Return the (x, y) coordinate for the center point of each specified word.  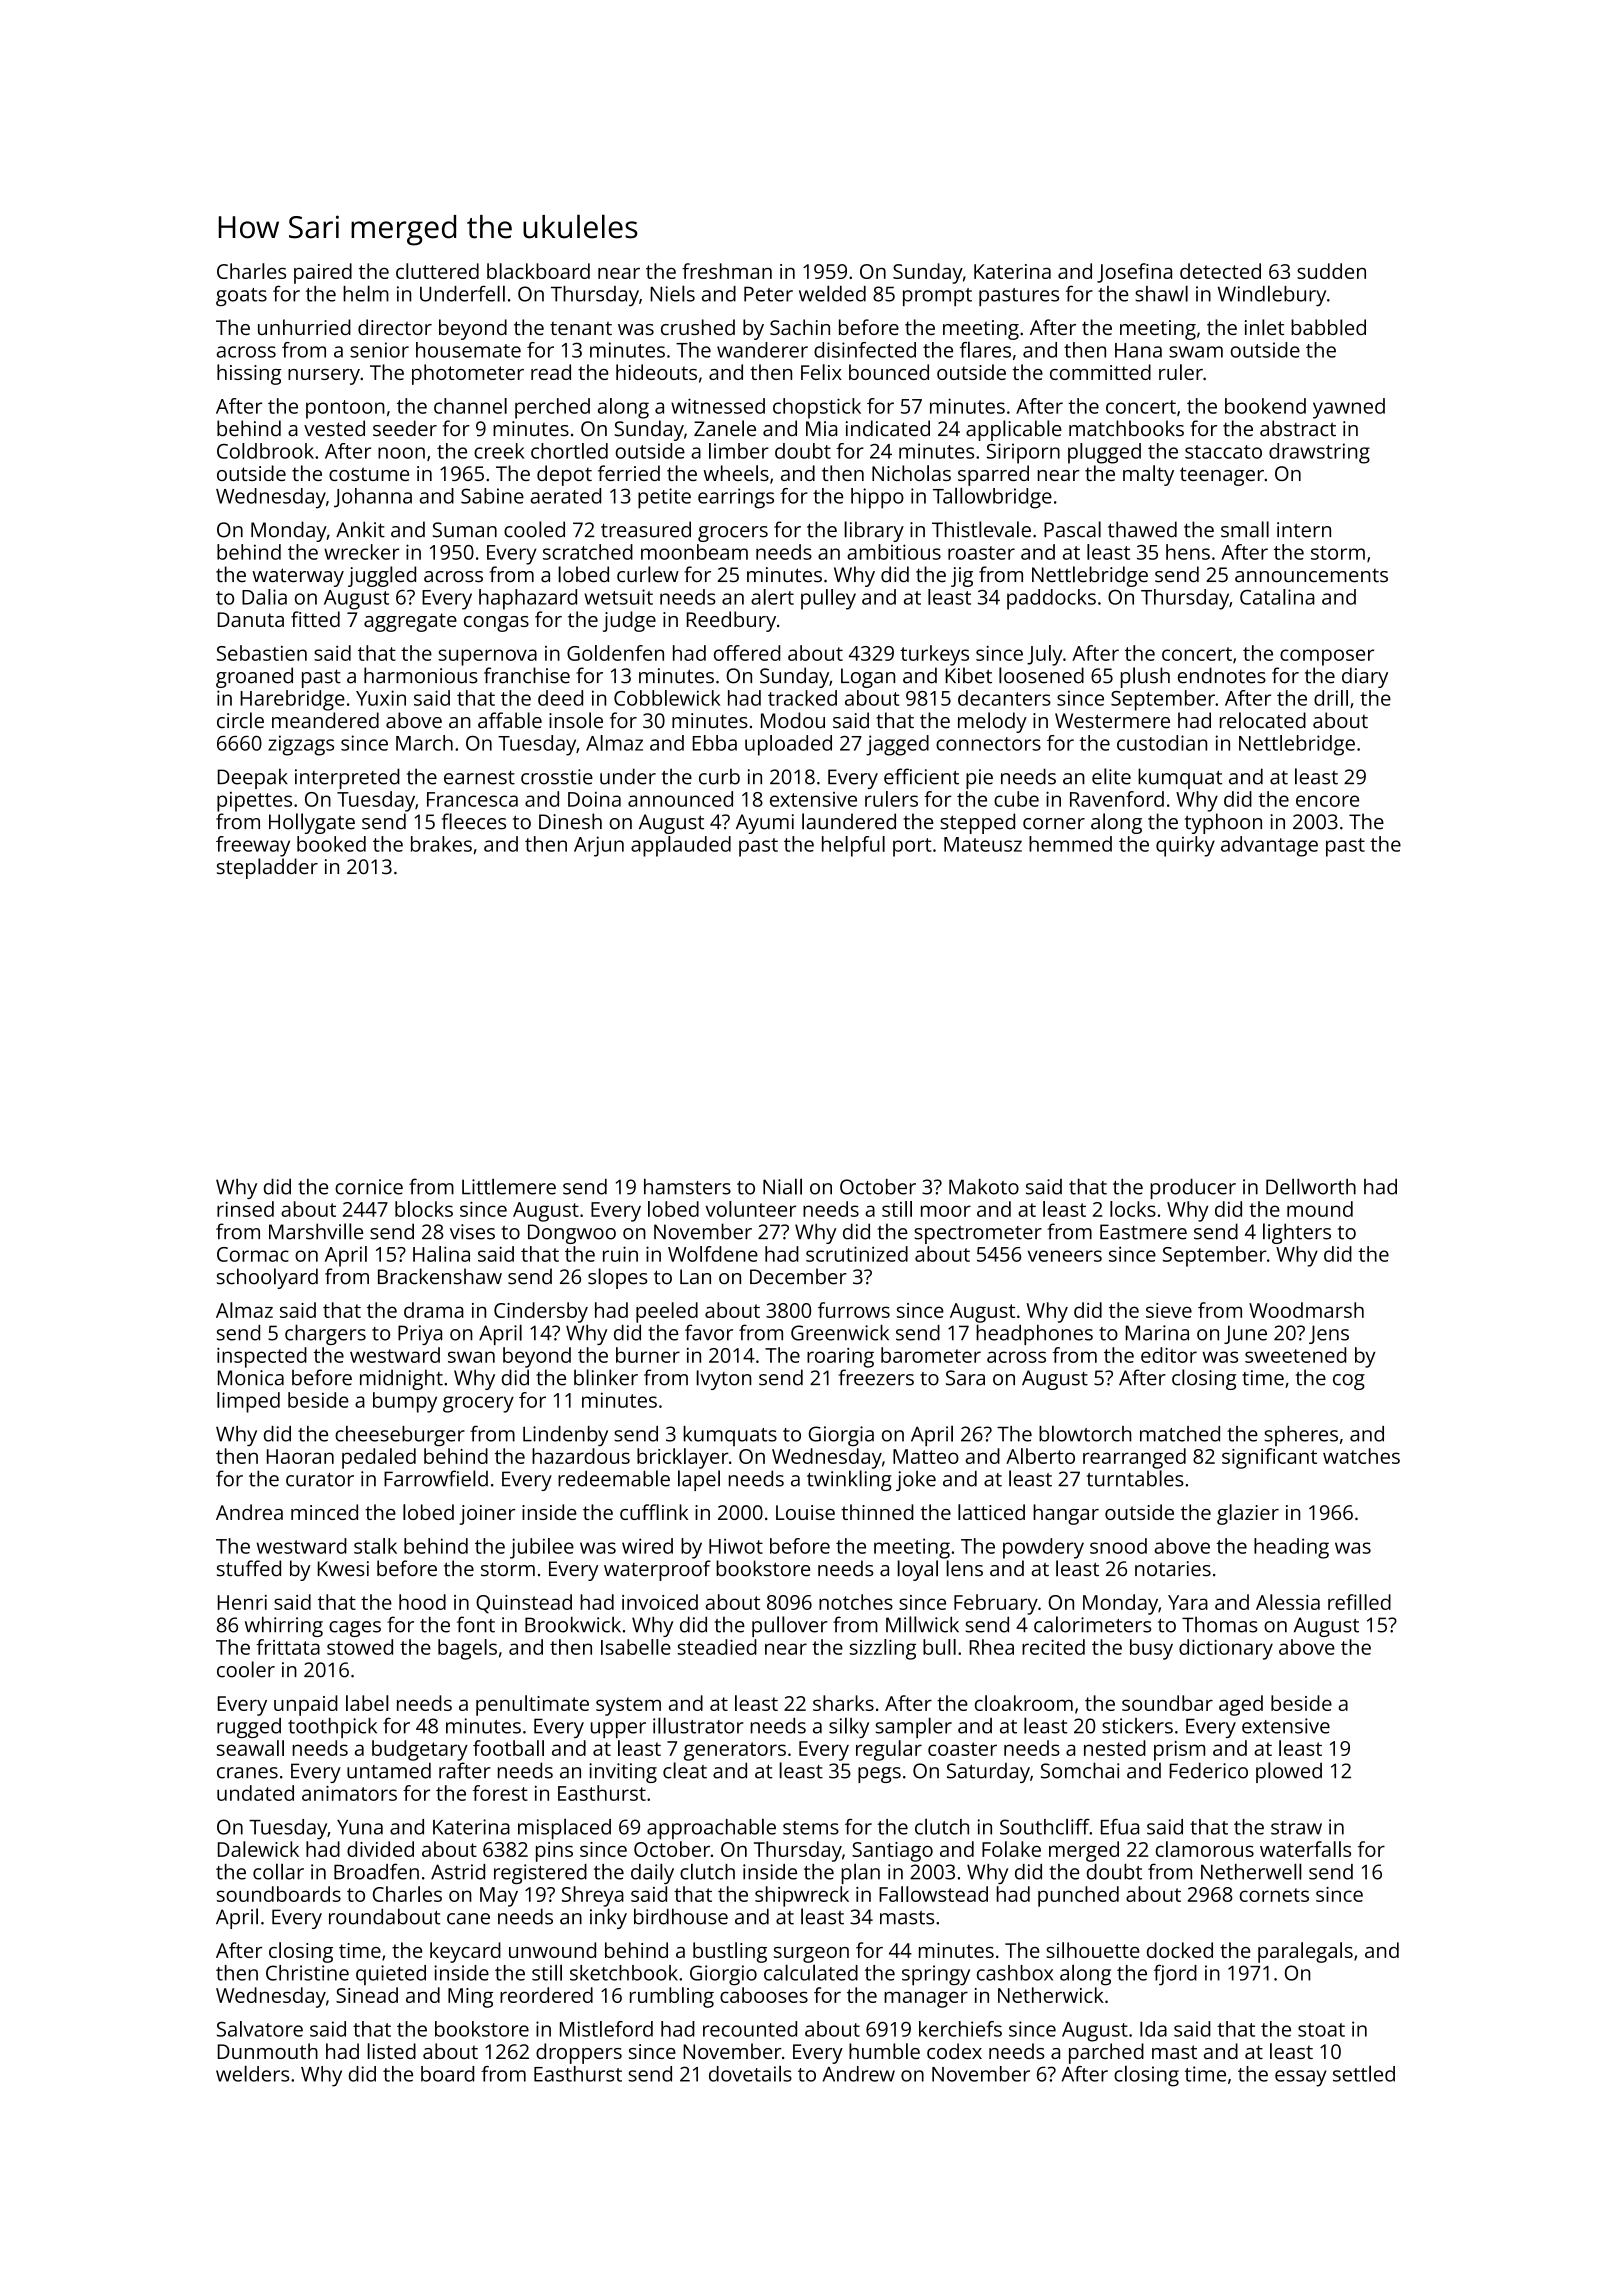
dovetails (750, 2073)
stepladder (267, 868)
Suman (465, 530)
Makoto (984, 1187)
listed (391, 2051)
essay (1301, 2078)
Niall (782, 1186)
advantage (1269, 846)
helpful (853, 846)
